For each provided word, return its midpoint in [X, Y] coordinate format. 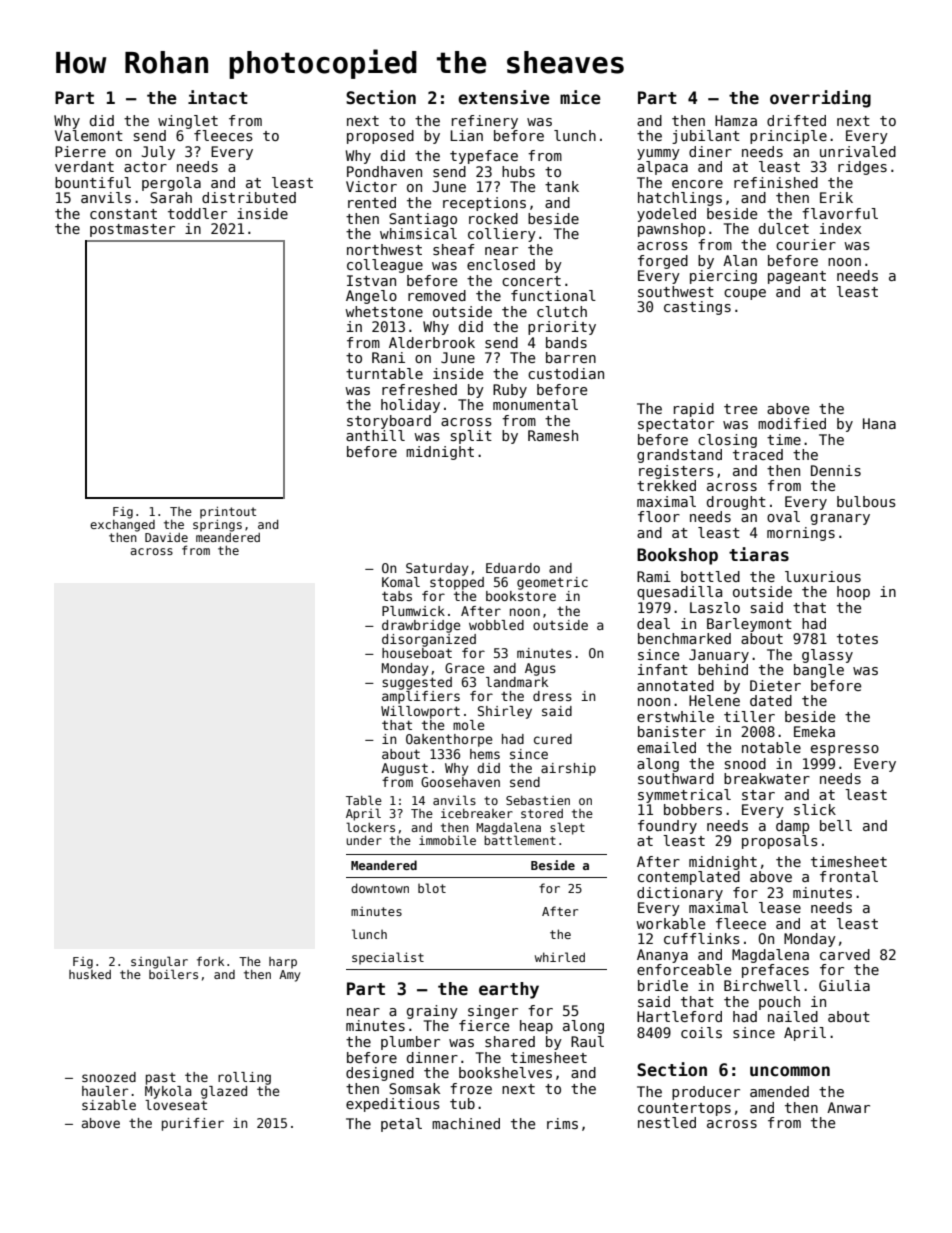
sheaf [453, 249]
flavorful [840, 213]
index [840, 228]
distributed [249, 197]
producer [706, 1093]
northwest [384, 249]
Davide [166, 537]
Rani [388, 357]
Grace [464, 668]
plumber [410, 1043]
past [161, 1079]
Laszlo [715, 607]
